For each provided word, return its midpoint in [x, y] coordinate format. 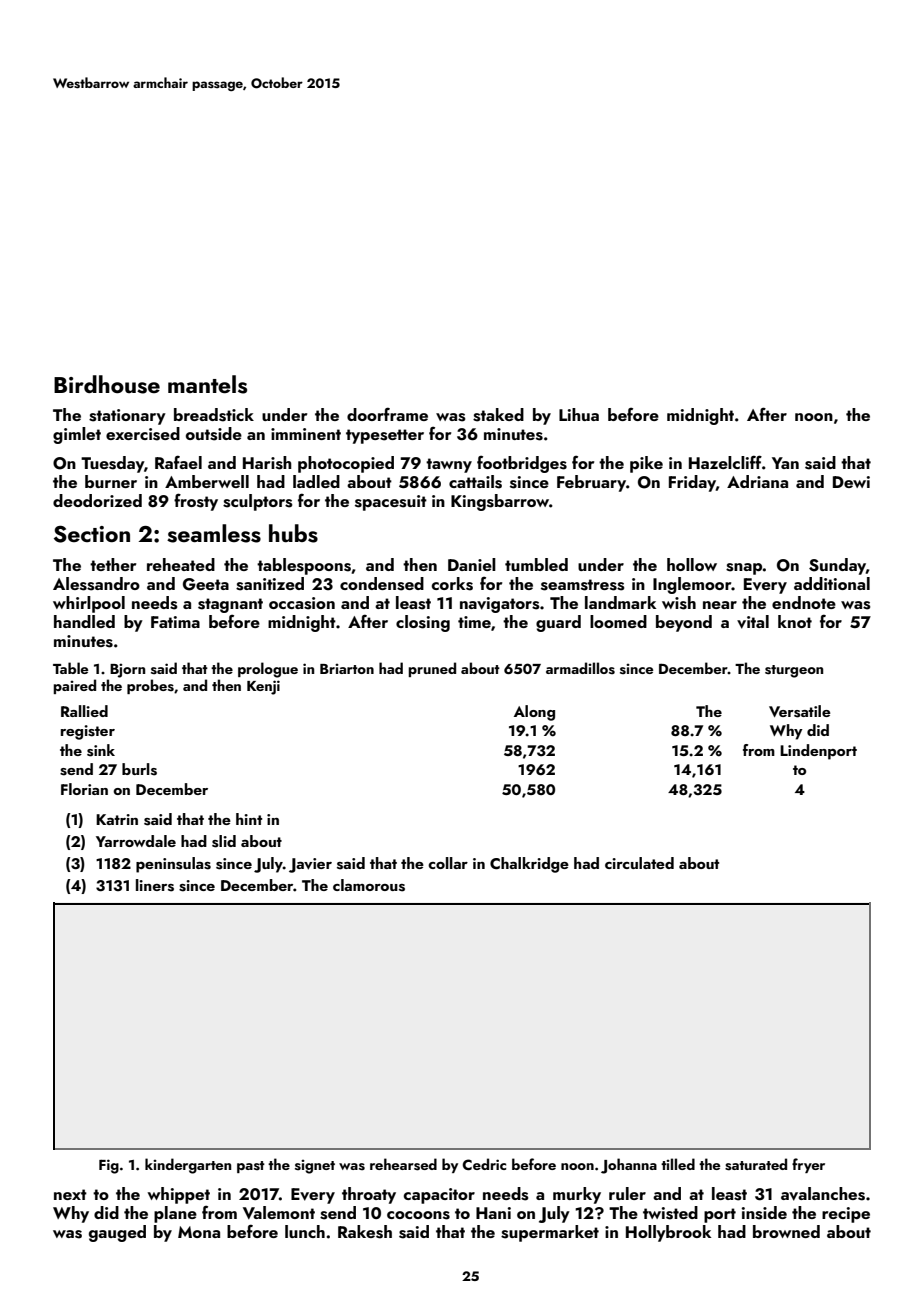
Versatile [800, 711]
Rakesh [365, 1232]
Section [92, 534]
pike [646, 464]
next [70, 1194]
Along [534, 713]
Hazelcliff [725, 462]
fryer [808, 1165]
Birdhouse [107, 384]
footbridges [522, 464]
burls [139, 769]
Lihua [579, 414]
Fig [109, 1166]
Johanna [629, 1166]
